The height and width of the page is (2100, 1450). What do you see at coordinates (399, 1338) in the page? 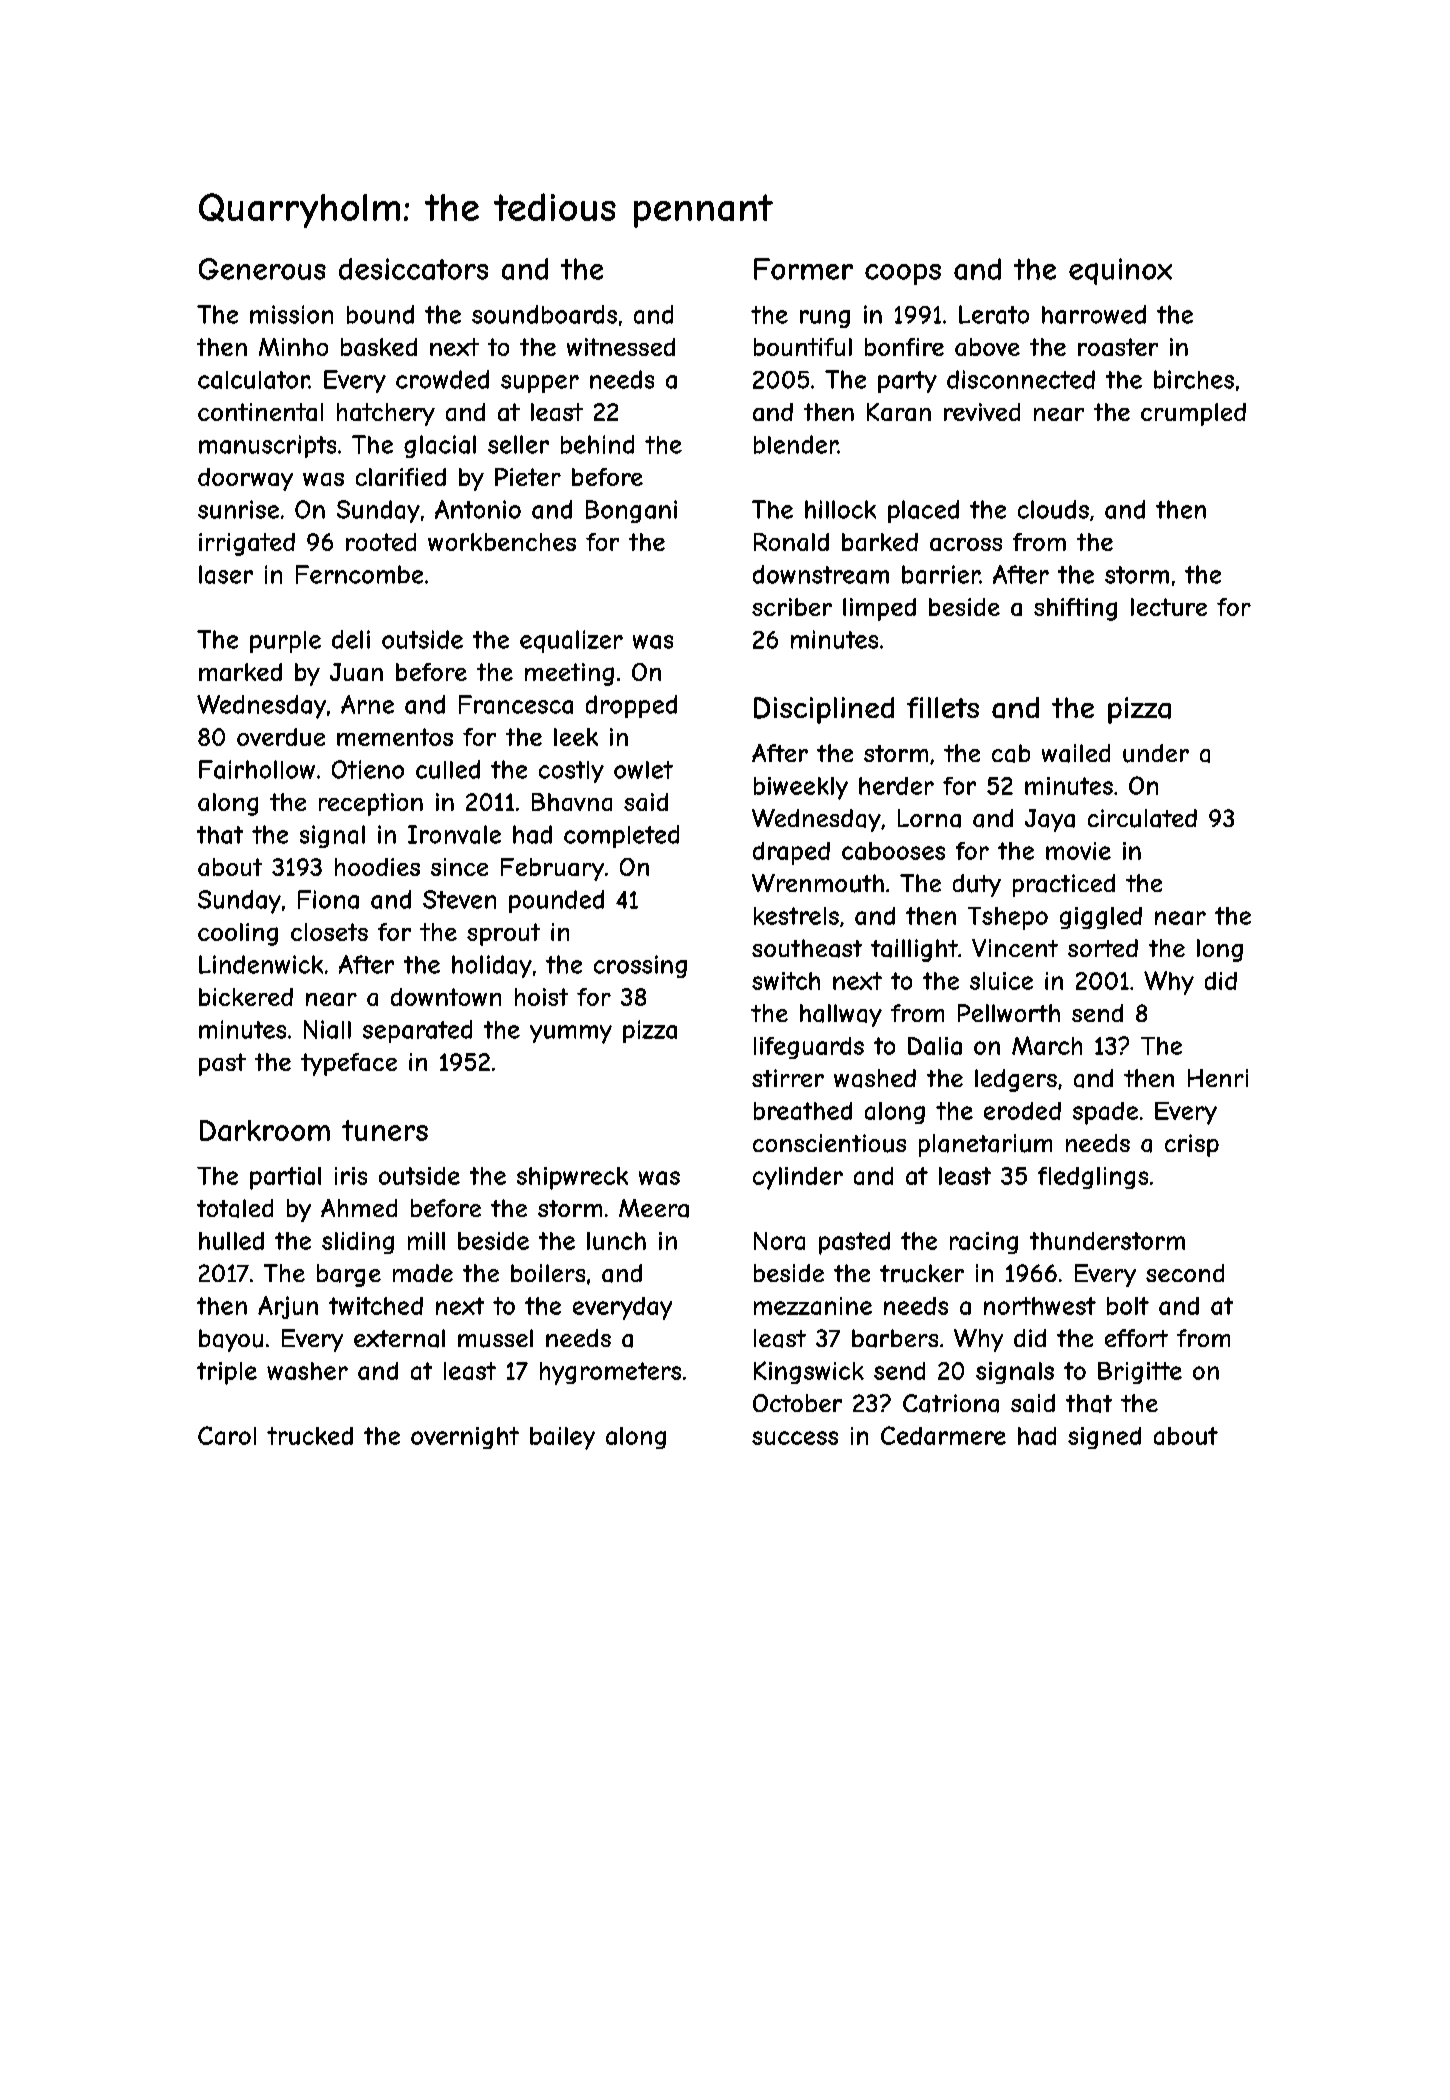
I see `external` at bounding box center [399, 1338].
